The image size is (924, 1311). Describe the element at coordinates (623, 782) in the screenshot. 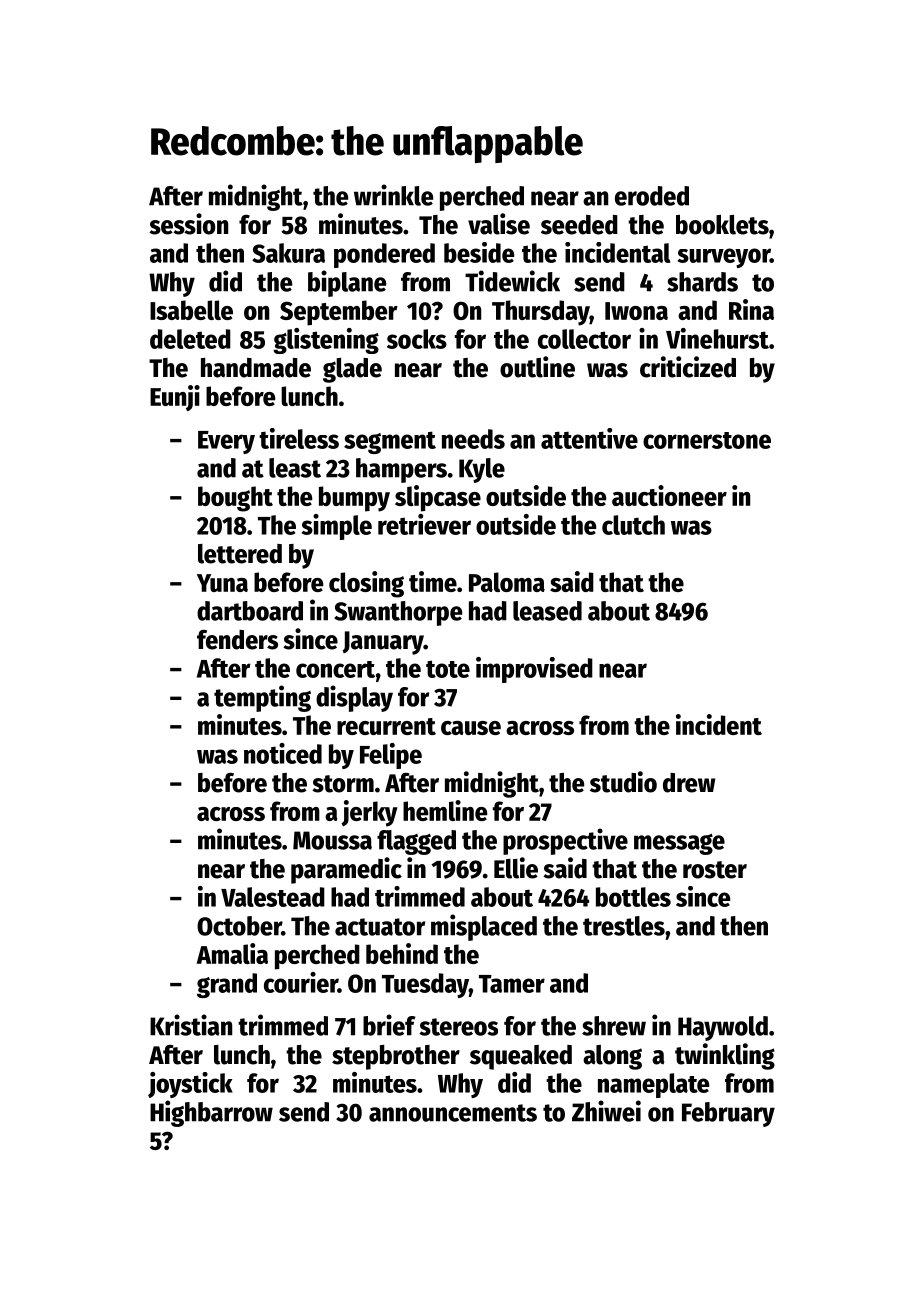

I see `studio` at that location.
